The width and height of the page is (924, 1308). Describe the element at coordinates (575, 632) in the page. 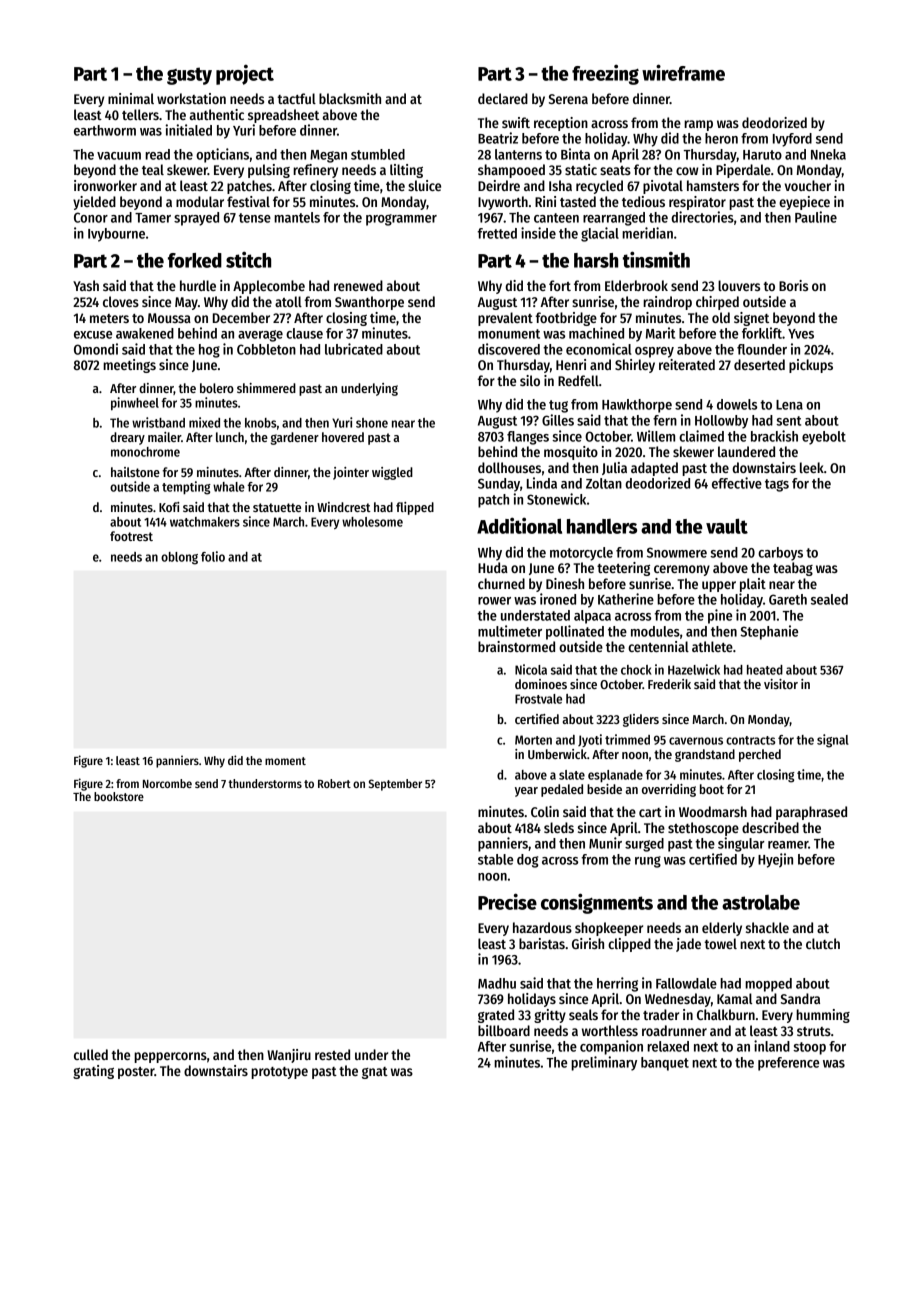

I see `pollinated` at that location.
